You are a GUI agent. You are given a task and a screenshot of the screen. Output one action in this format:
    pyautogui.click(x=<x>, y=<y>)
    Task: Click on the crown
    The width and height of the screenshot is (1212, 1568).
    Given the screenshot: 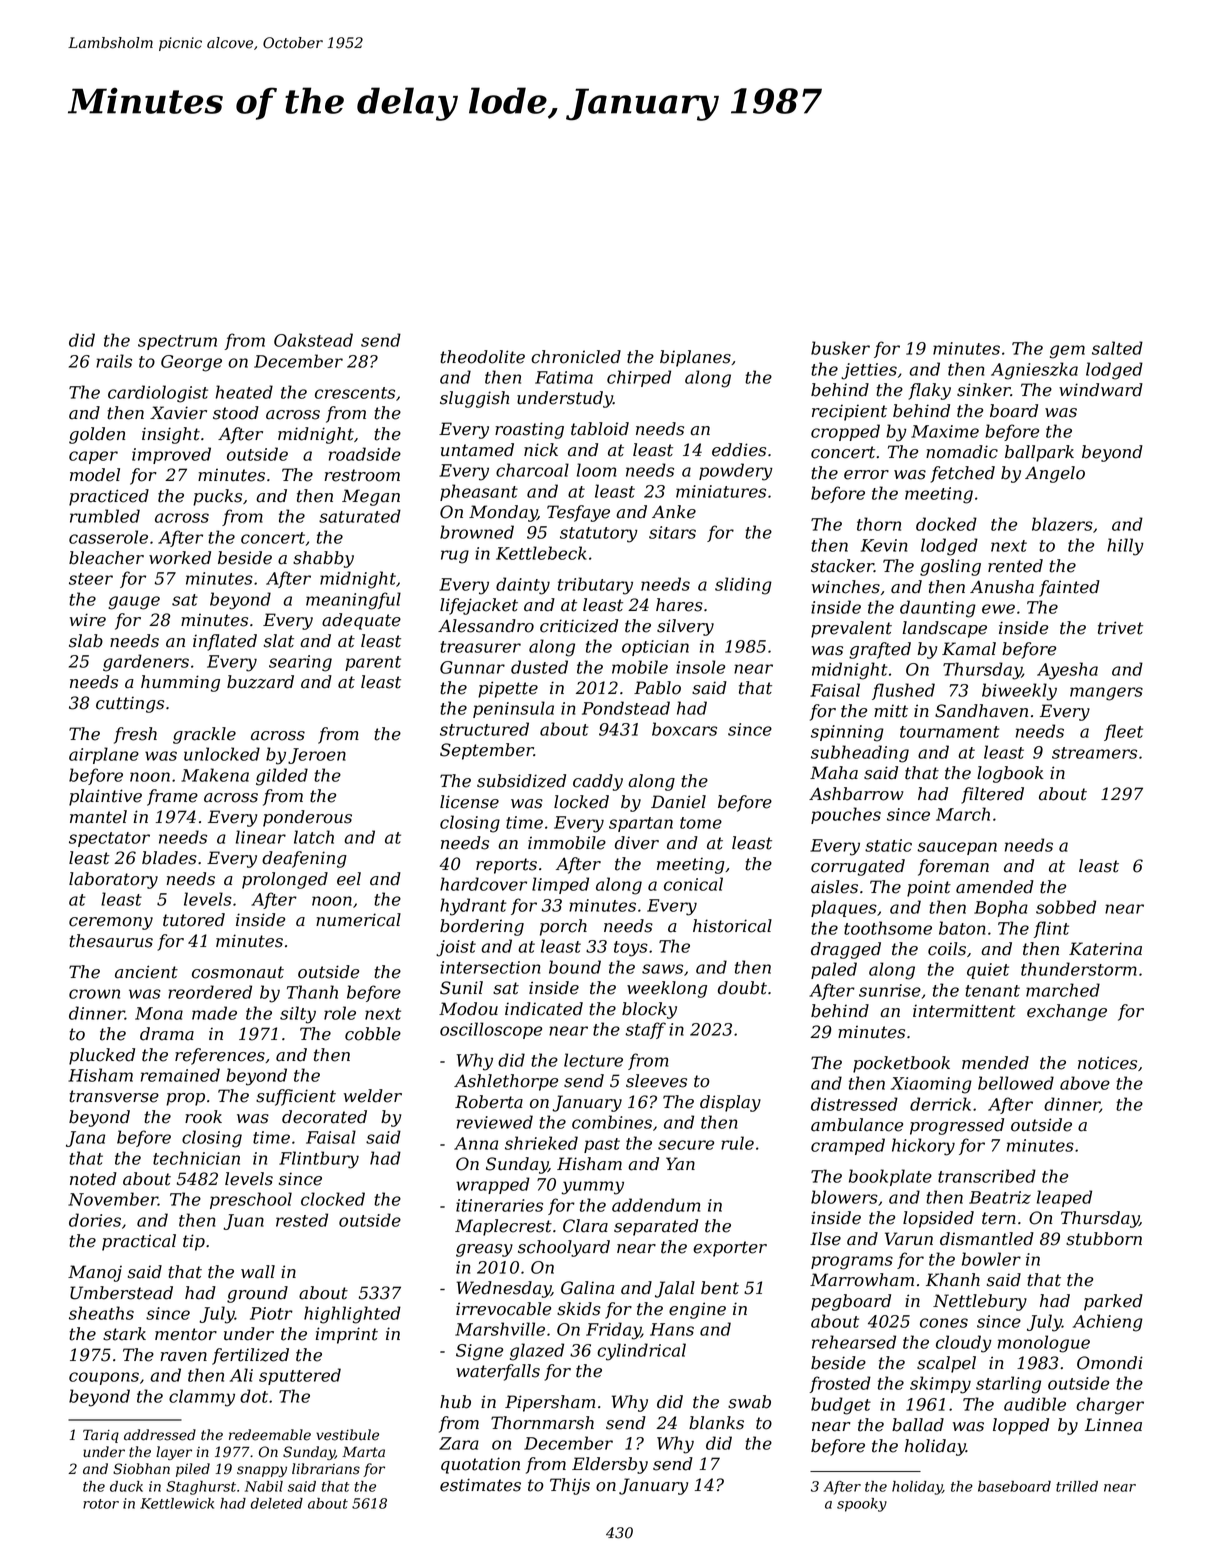 What is the action you would take?
    pyautogui.click(x=94, y=994)
